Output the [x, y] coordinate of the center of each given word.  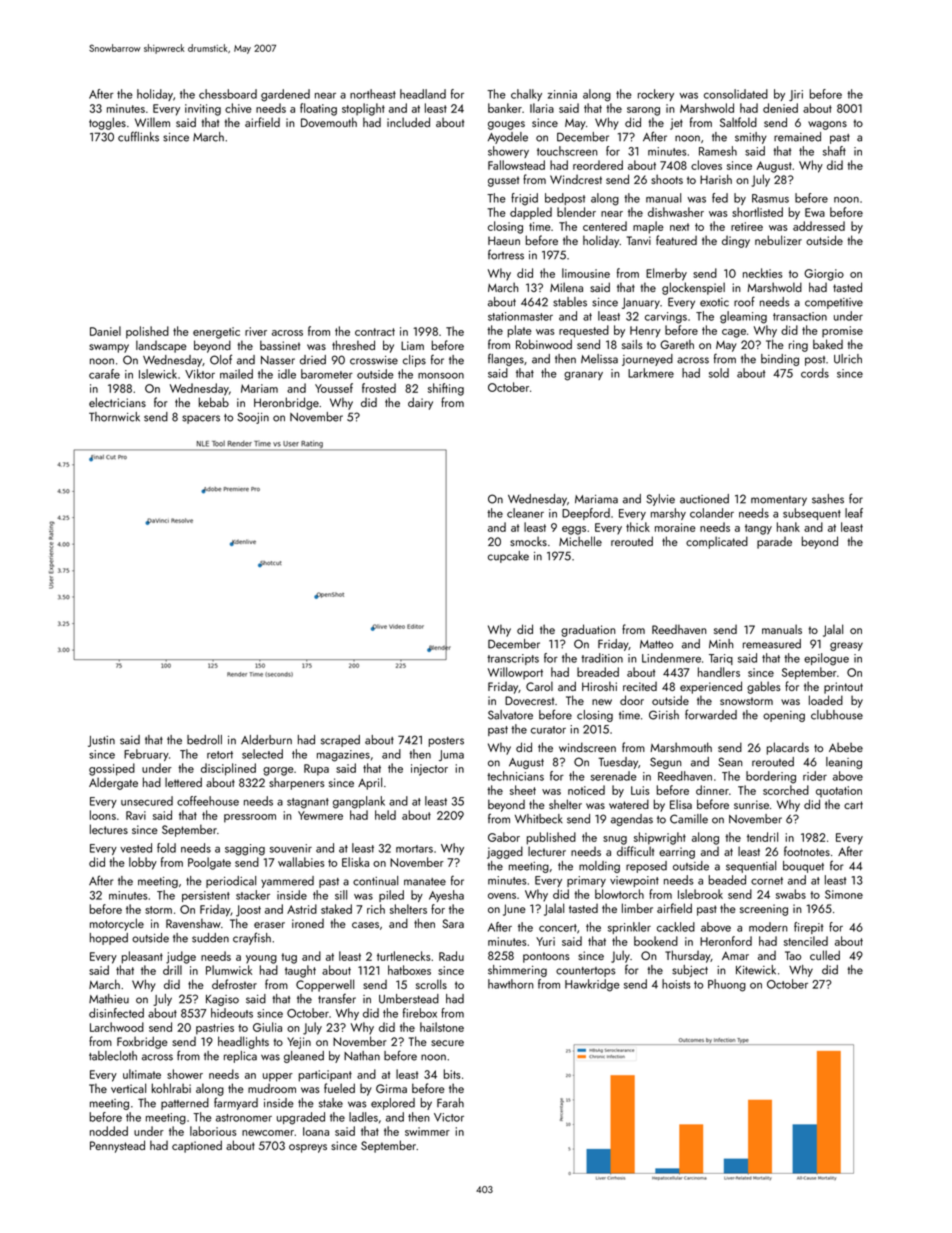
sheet [523, 790]
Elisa [681, 804]
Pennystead [117, 1146]
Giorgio [824, 275]
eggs [574, 530]
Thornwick [114, 417]
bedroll [204, 740]
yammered [287, 882]
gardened [285, 95]
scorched [786, 790]
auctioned [704, 499]
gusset [503, 181]
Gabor [504, 837]
